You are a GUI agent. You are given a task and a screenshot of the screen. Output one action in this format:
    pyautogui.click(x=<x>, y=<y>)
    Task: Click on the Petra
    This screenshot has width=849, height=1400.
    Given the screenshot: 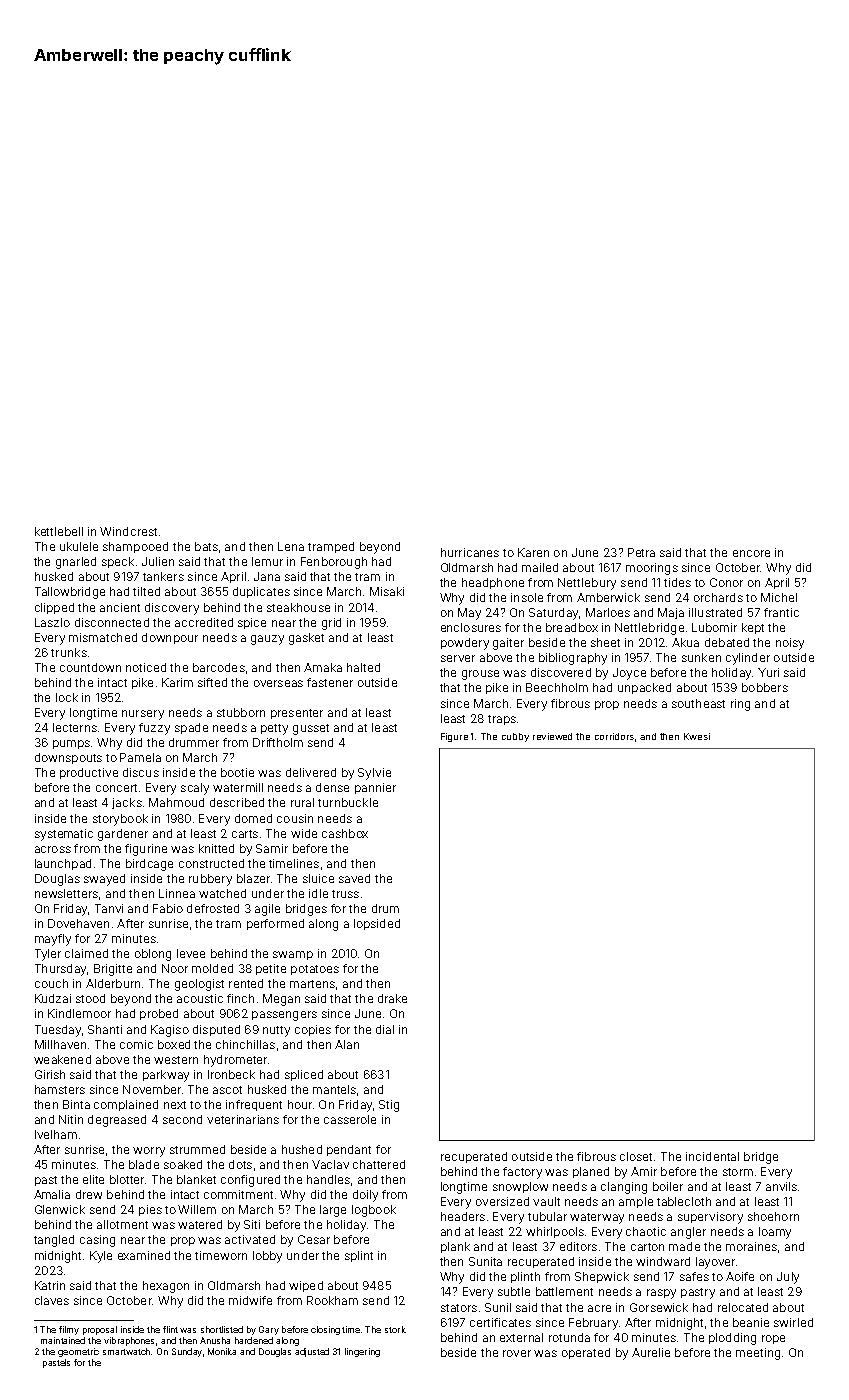 What is the action you would take?
    pyautogui.click(x=641, y=552)
